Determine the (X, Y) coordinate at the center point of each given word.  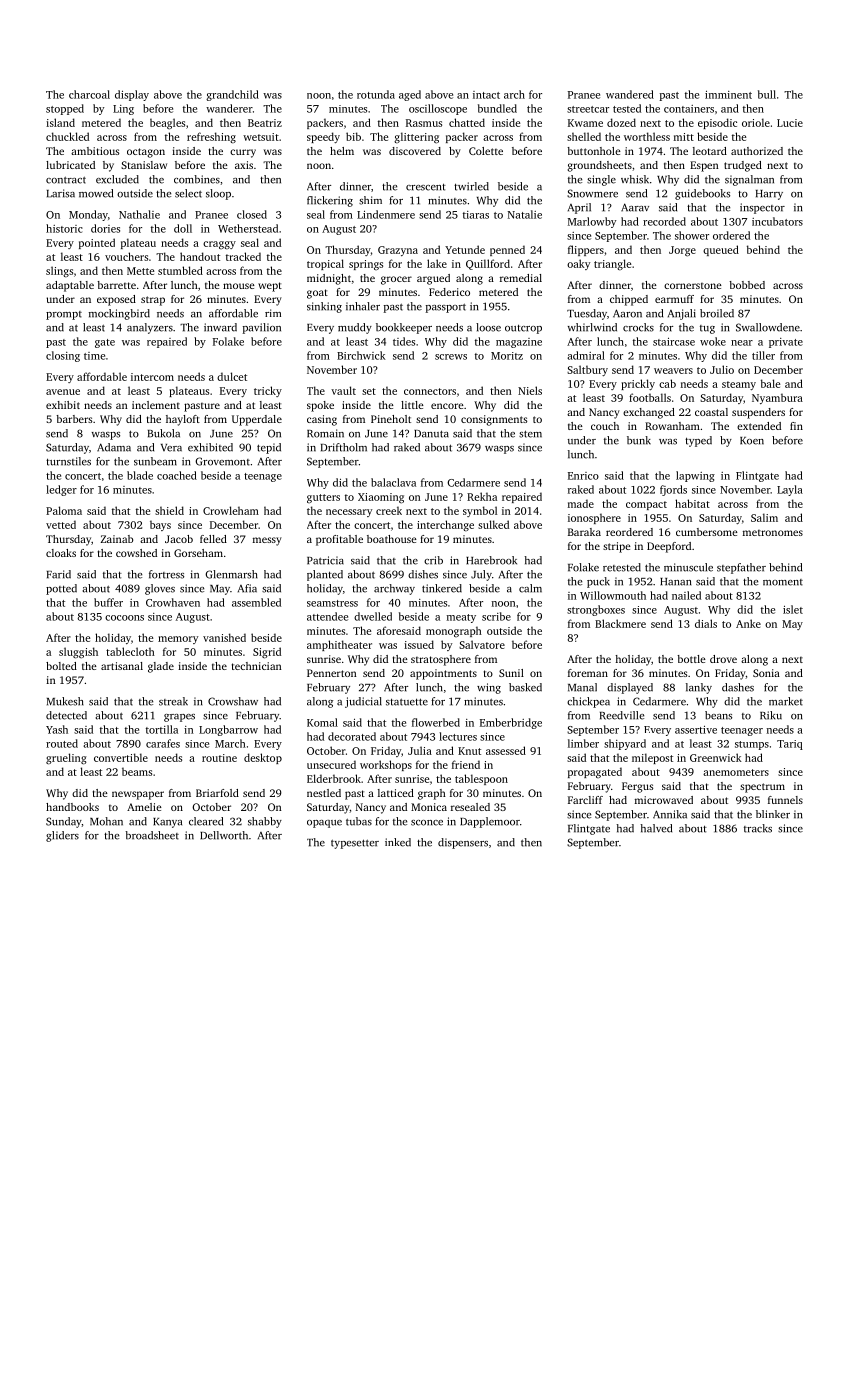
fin (796, 426)
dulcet (232, 376)
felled (213, 539)
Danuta (431, 434)
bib (353, 136)
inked (398, 842)
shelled (584, 136)
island (60, 122)
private (786, 343)
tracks (758, 828)
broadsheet (152, 835)
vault (343, 390)
